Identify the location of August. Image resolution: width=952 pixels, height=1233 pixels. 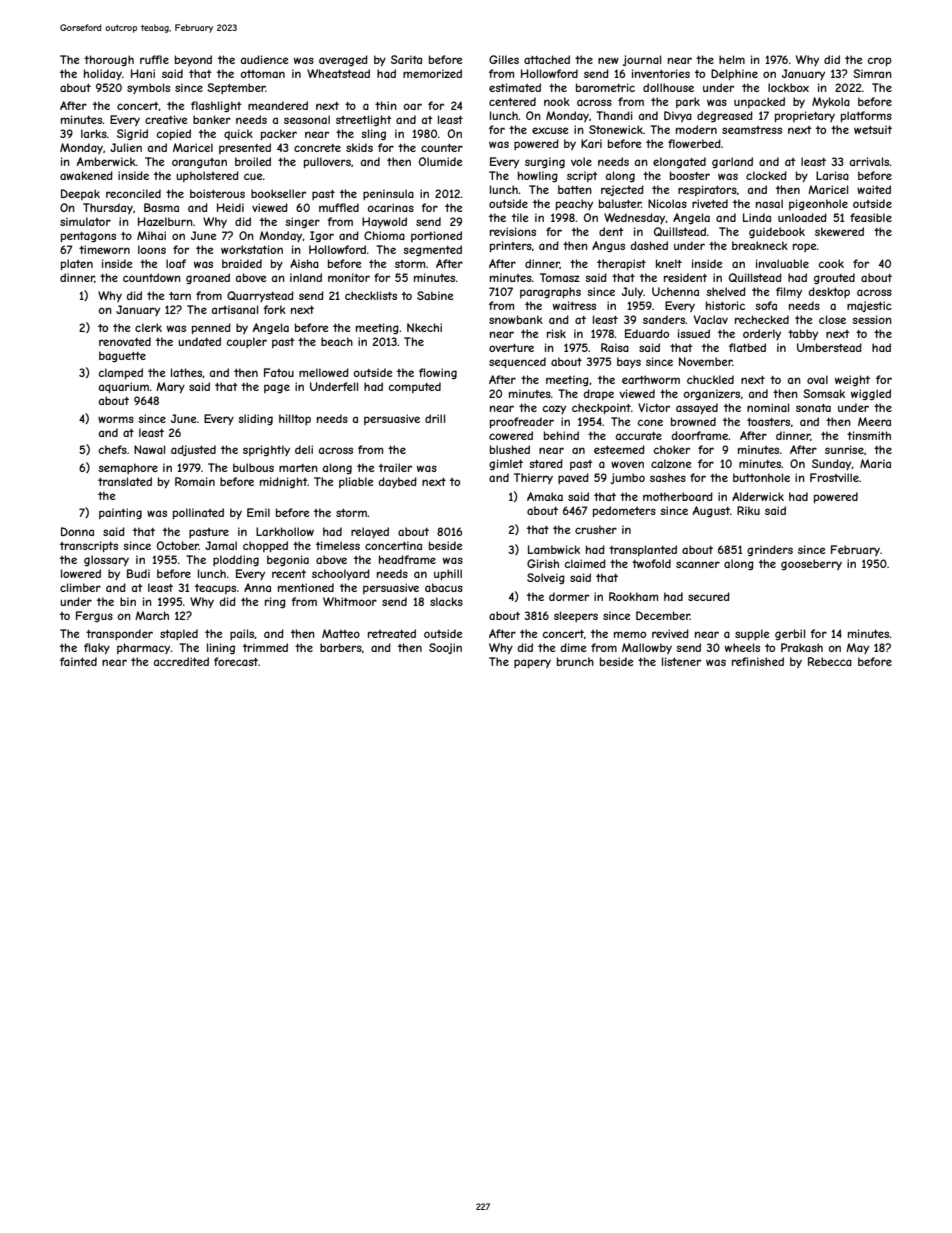
(711, 511).
